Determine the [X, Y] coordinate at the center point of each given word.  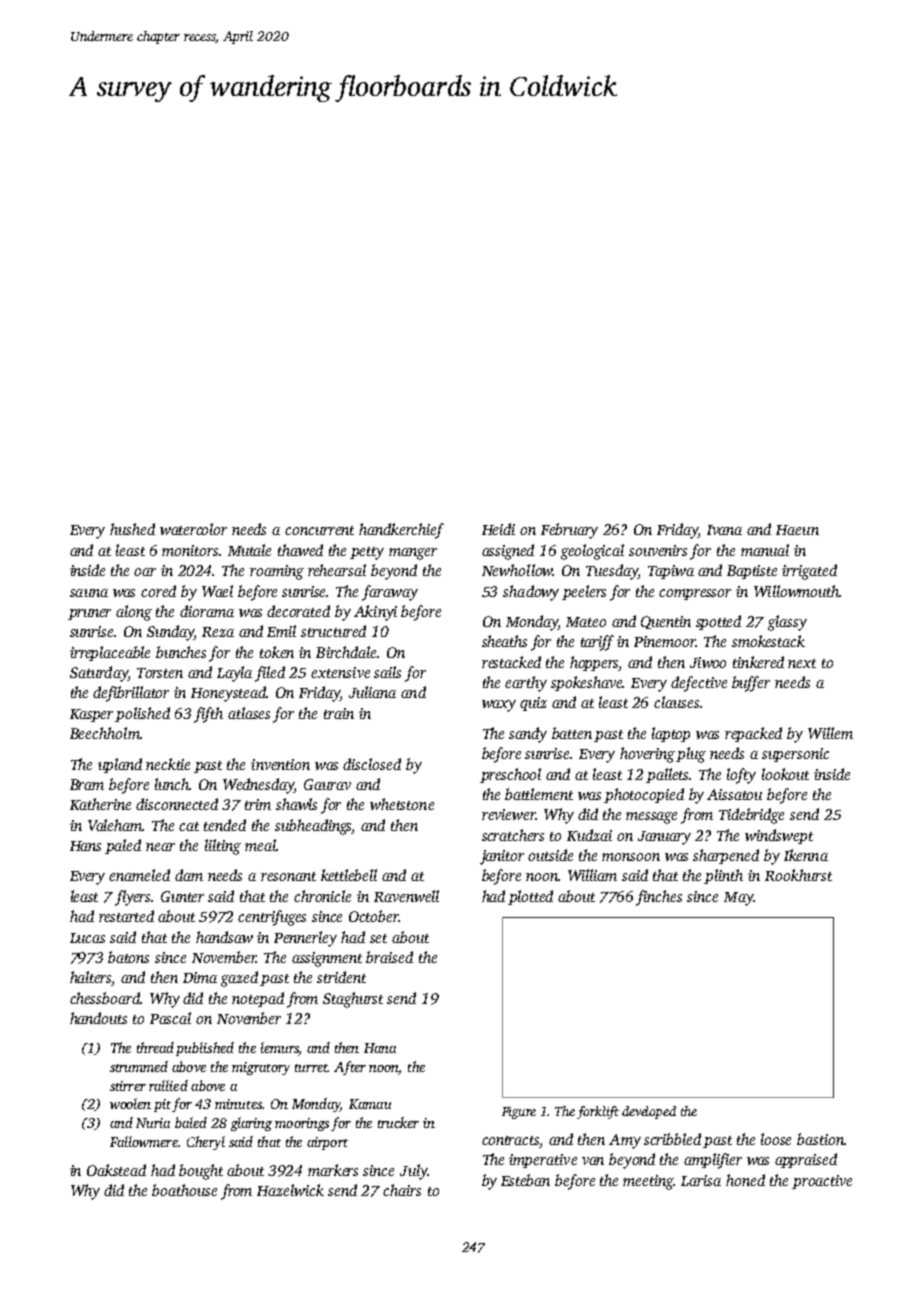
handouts [98, 1018]
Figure [519, 1113]
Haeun [797, 530]
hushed [132, 529]
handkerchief [401, 531]
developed [649, 1112]
